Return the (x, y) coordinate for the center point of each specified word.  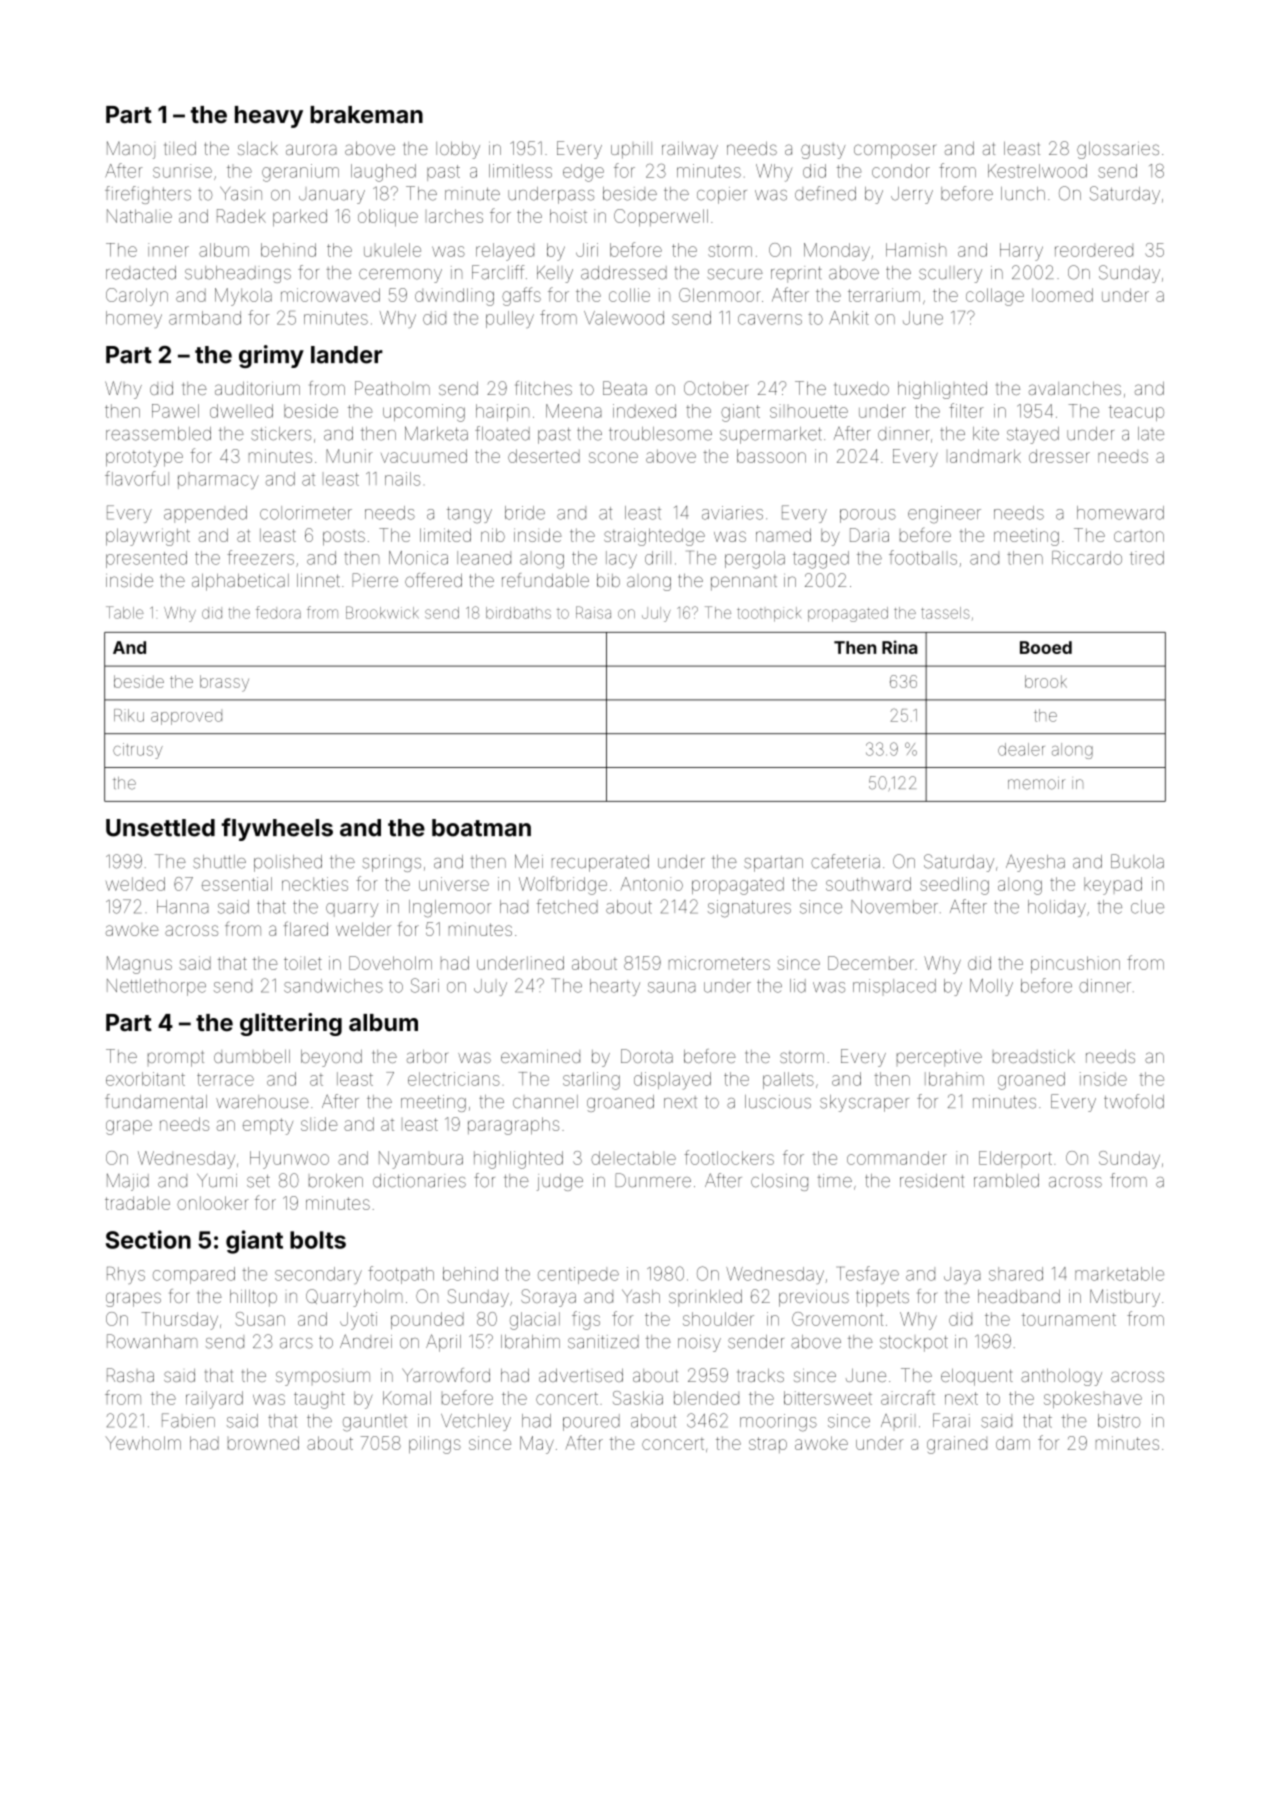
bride (525, 513)
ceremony (400, 276)
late (1151, 434)
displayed (672, 1081)
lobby (458, 150)
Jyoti (358, 1321)
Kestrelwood (1037, 171)
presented (146, 559)
